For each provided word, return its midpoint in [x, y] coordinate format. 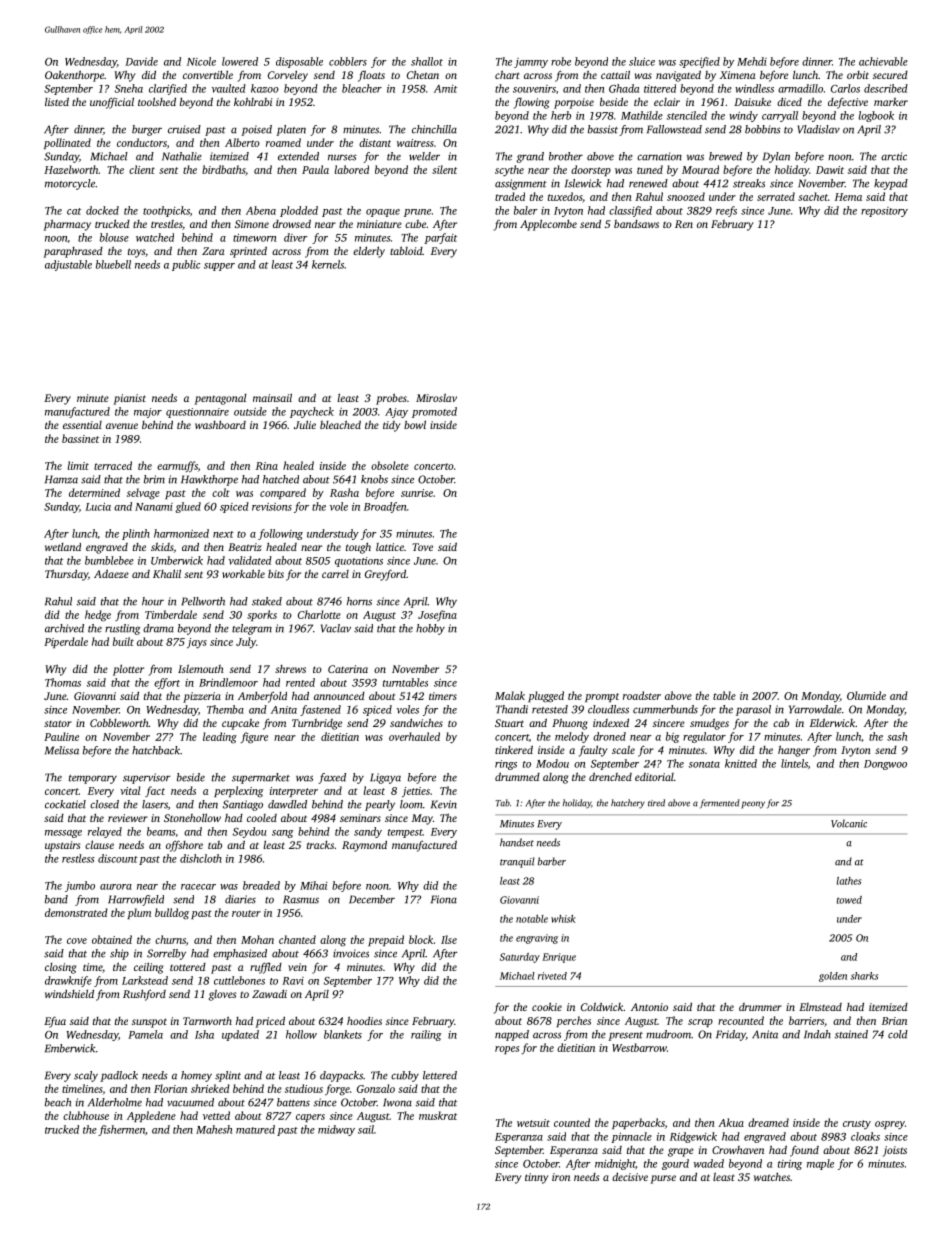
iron [561, 1177]
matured [255, 1129]
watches [772, 1176]
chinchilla [434, 129]
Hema [848, 197]
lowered [240, 61]
